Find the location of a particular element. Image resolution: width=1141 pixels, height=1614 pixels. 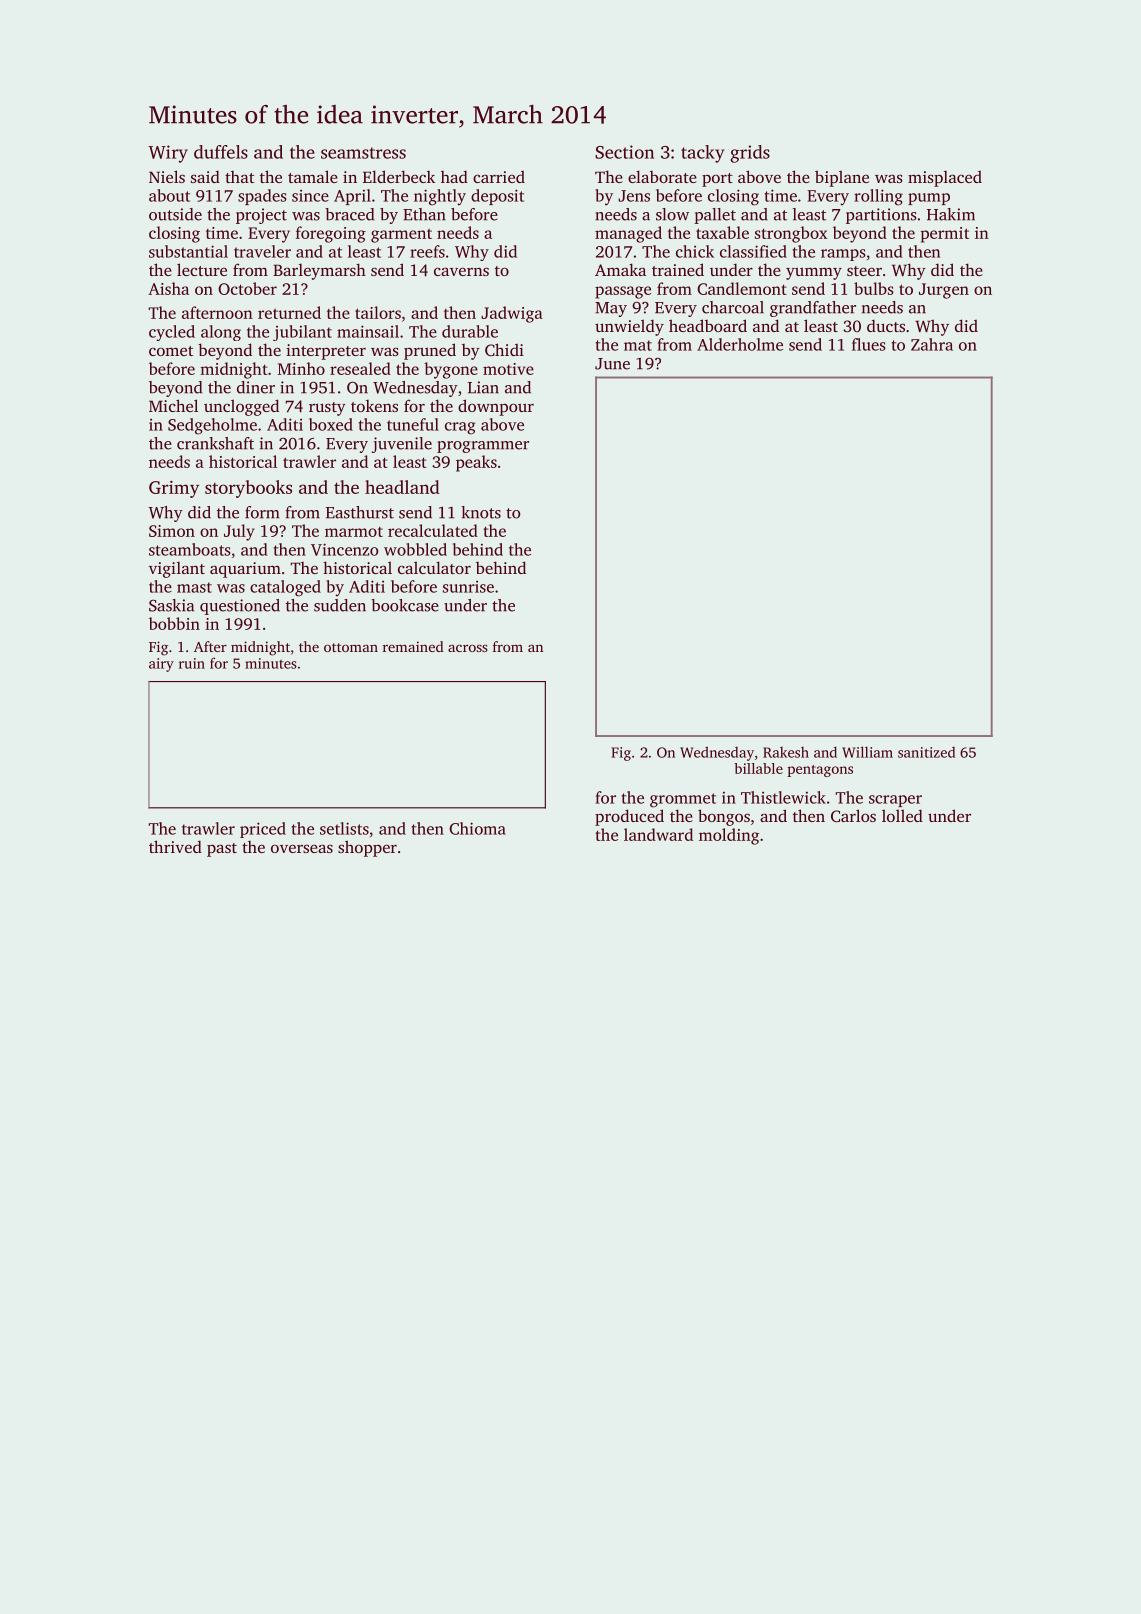

Alderholme is located at coordinates (740, 344).
